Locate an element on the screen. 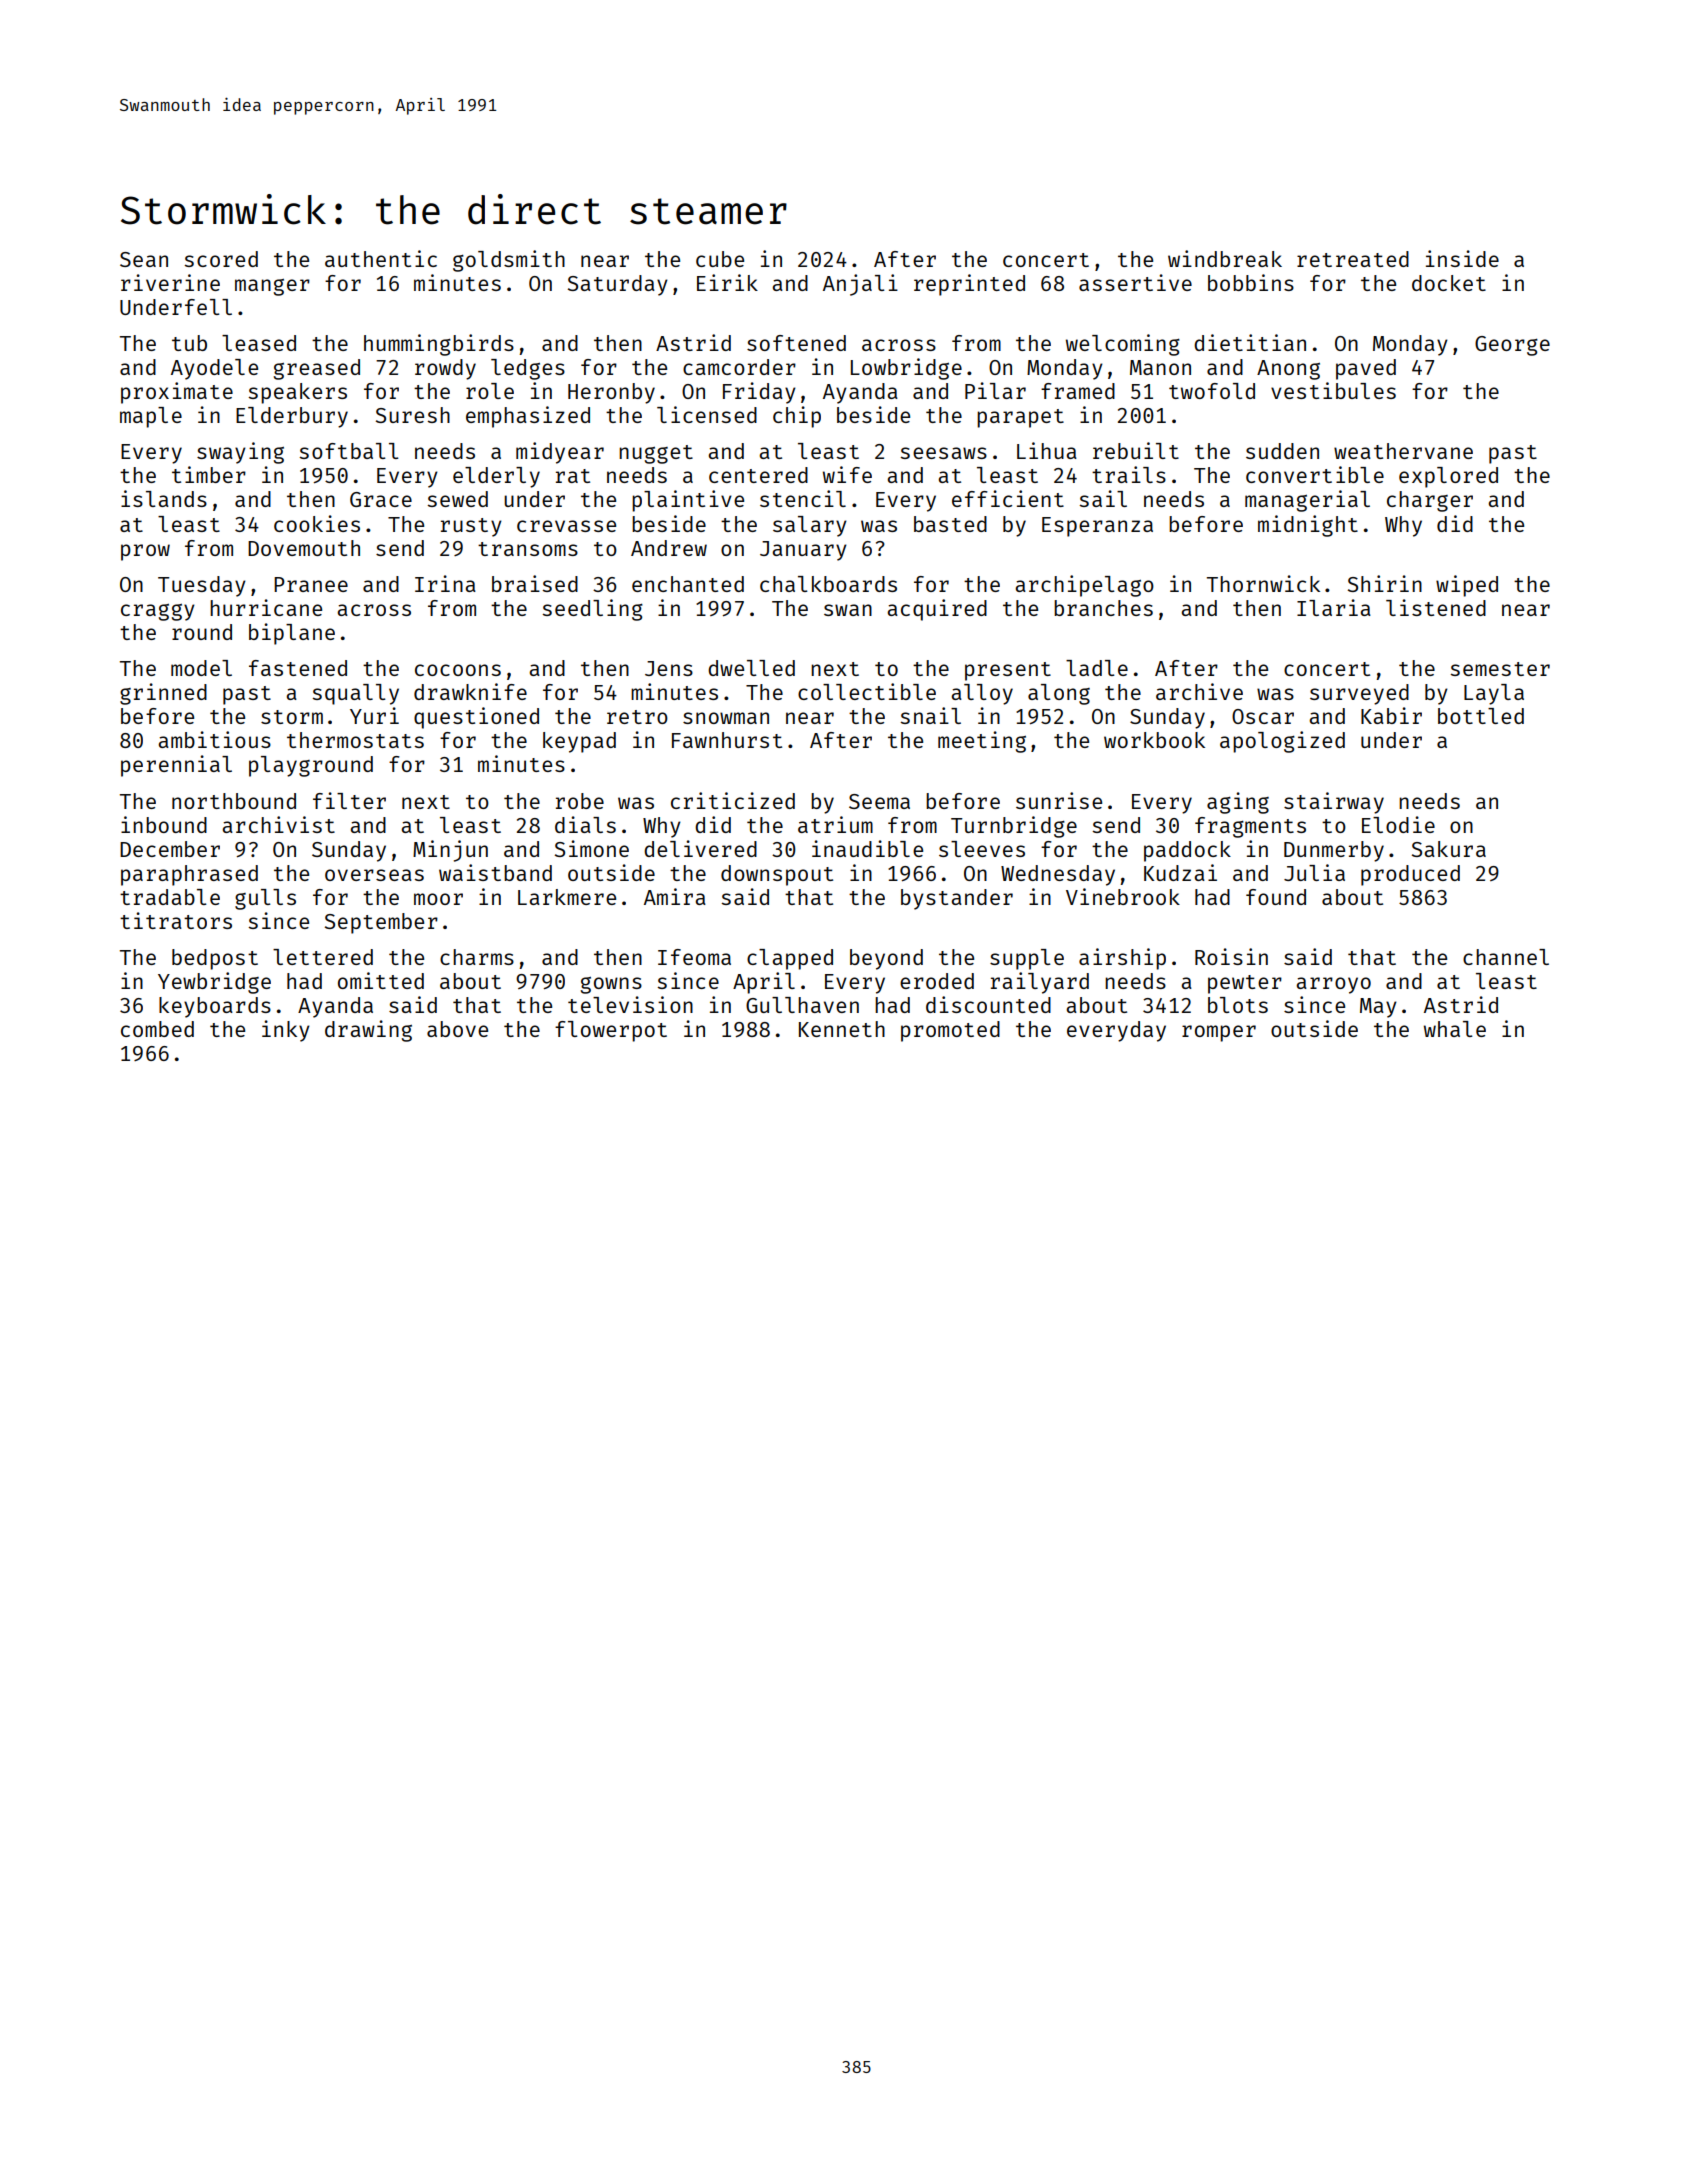  reprinted is located at coordinates (969, 285).
